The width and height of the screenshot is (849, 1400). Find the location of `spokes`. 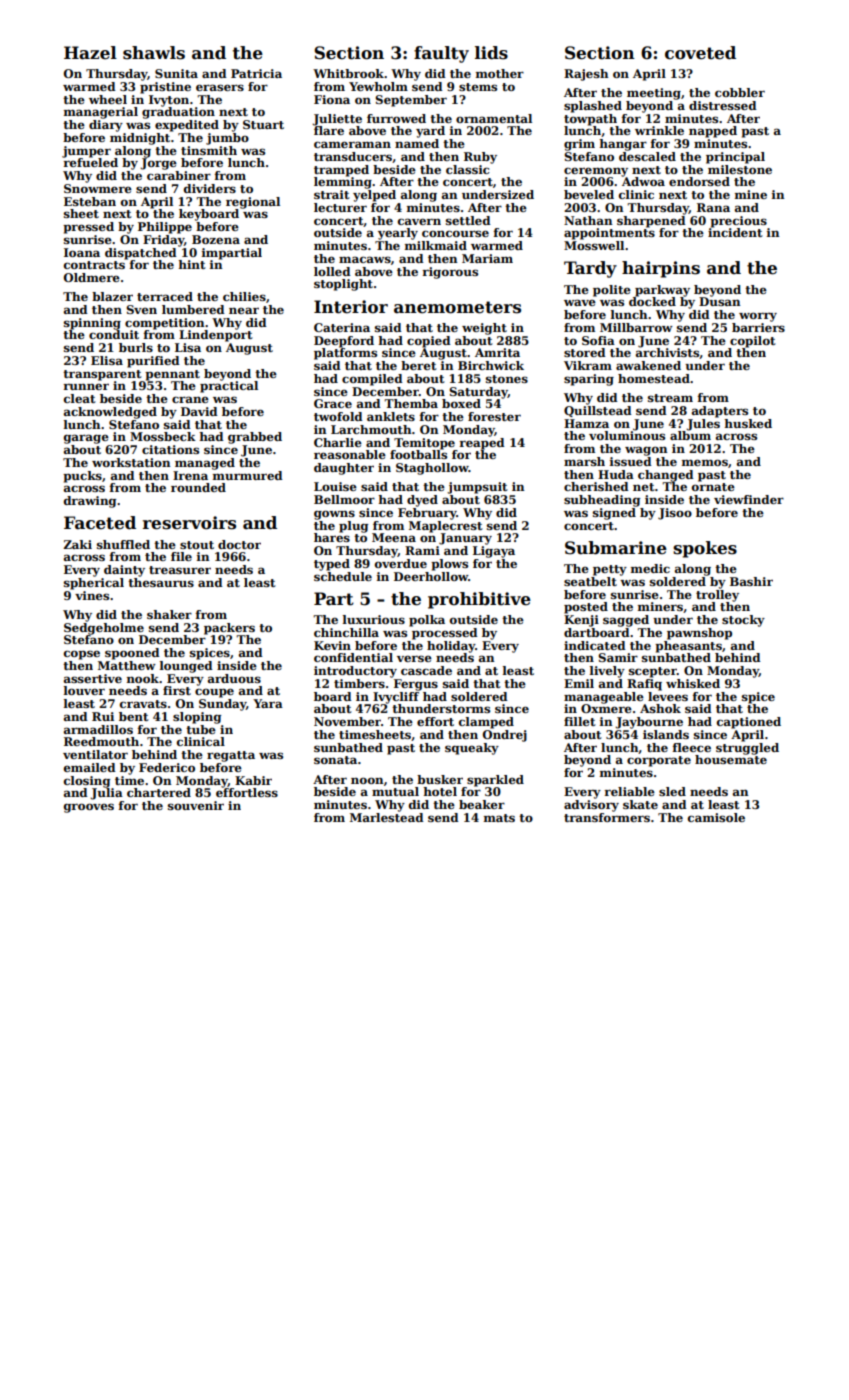

spokes is located at coordinates (705, 549).
